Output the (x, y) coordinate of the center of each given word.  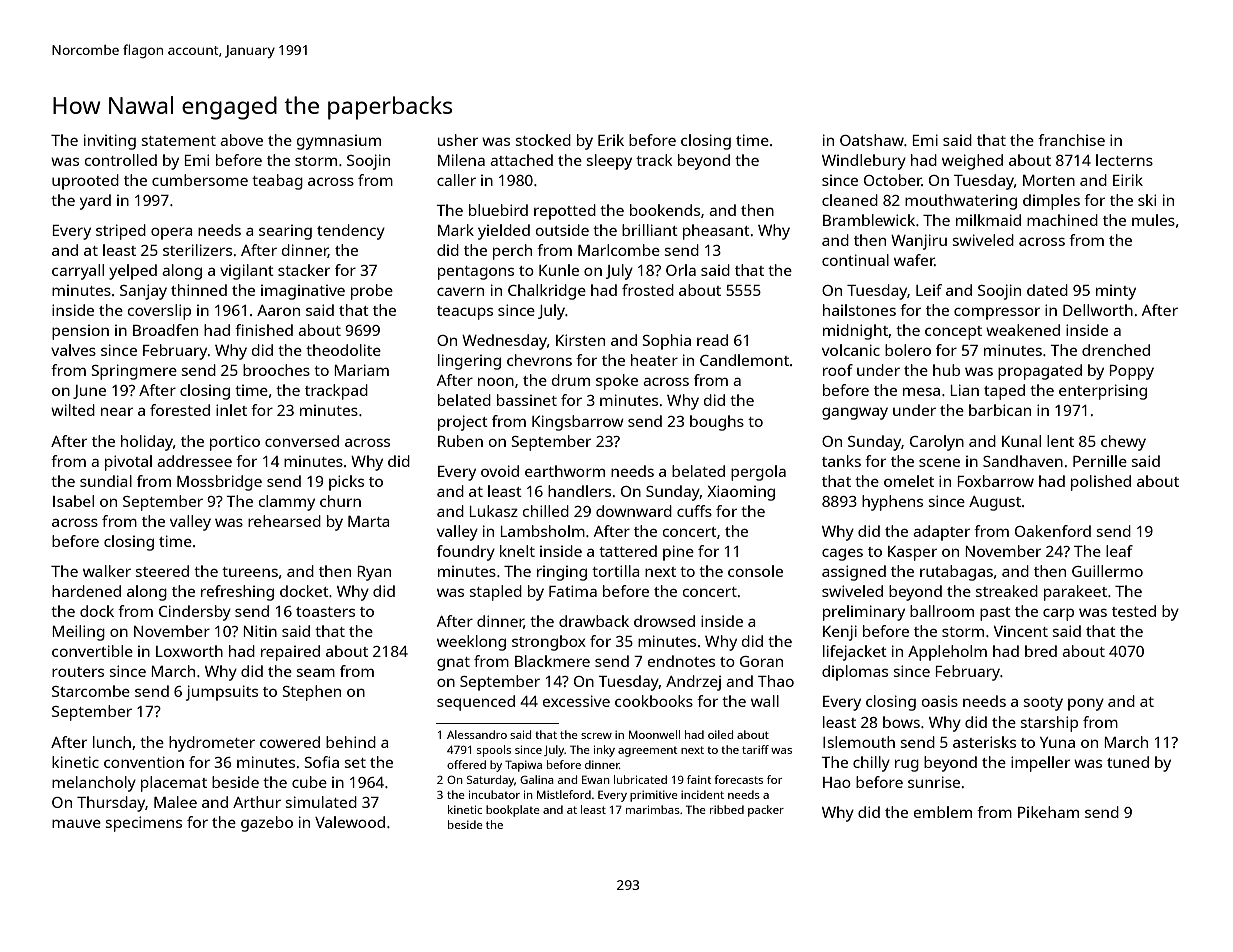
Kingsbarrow (578, 423)
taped (1004, 392)
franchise (1071, 140)
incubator (494, 794)
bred (1041, 651)
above (241, 140)
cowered (290, 742)
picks (346, 483)
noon (496, 381)
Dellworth (1098, 310)
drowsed (664, 621)
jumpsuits (222, 693)
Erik (611, 140)
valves (73, 350)
